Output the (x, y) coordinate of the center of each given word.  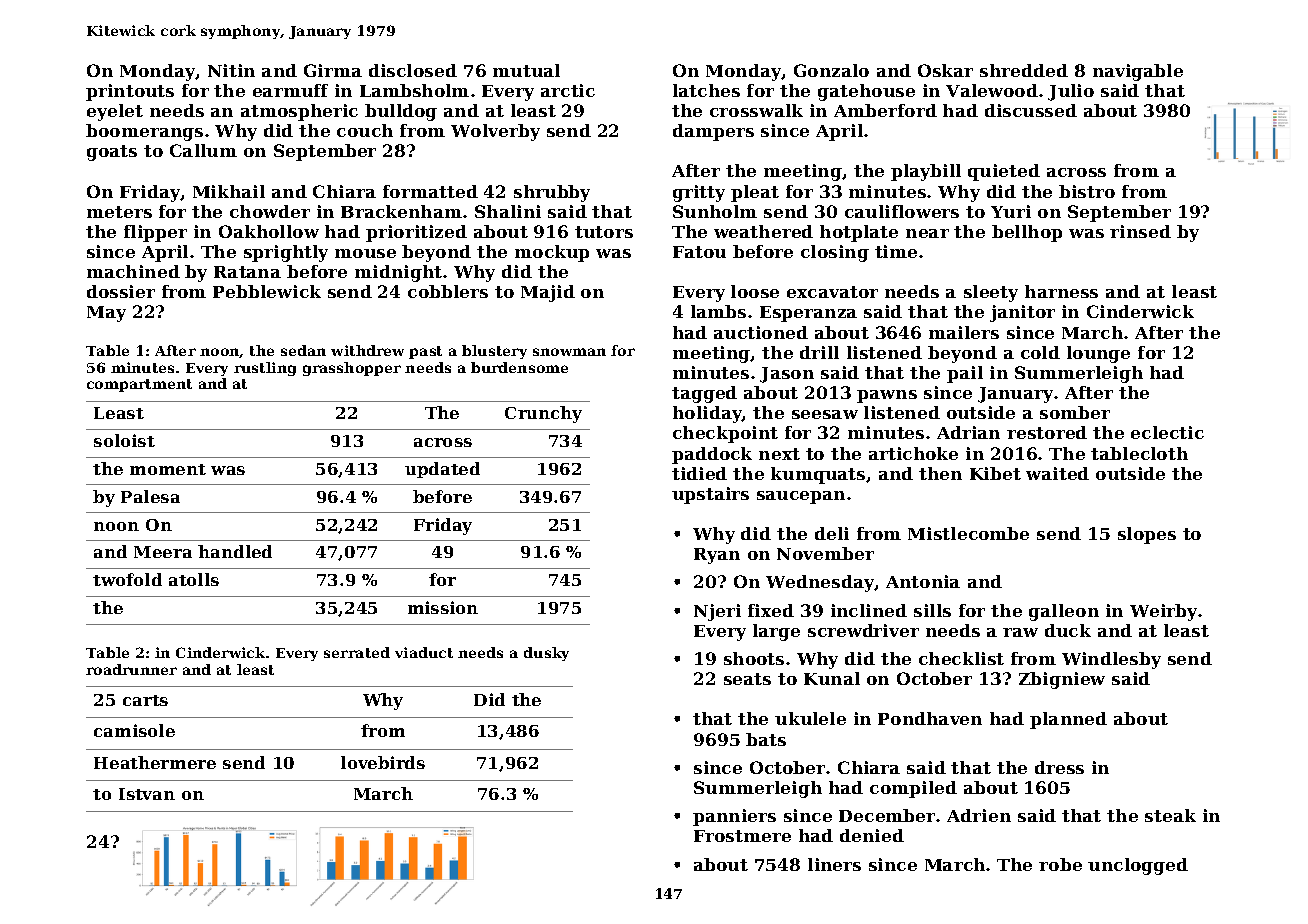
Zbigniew (1062, 680)
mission (443, 607)
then (940, 473)
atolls (194, 579)
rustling (265, 369)
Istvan (147, 794)
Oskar (945, 70)
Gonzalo (831, 70)
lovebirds (383, 762)
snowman (569, 352)
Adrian (968, 432)
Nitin (231, 70)
